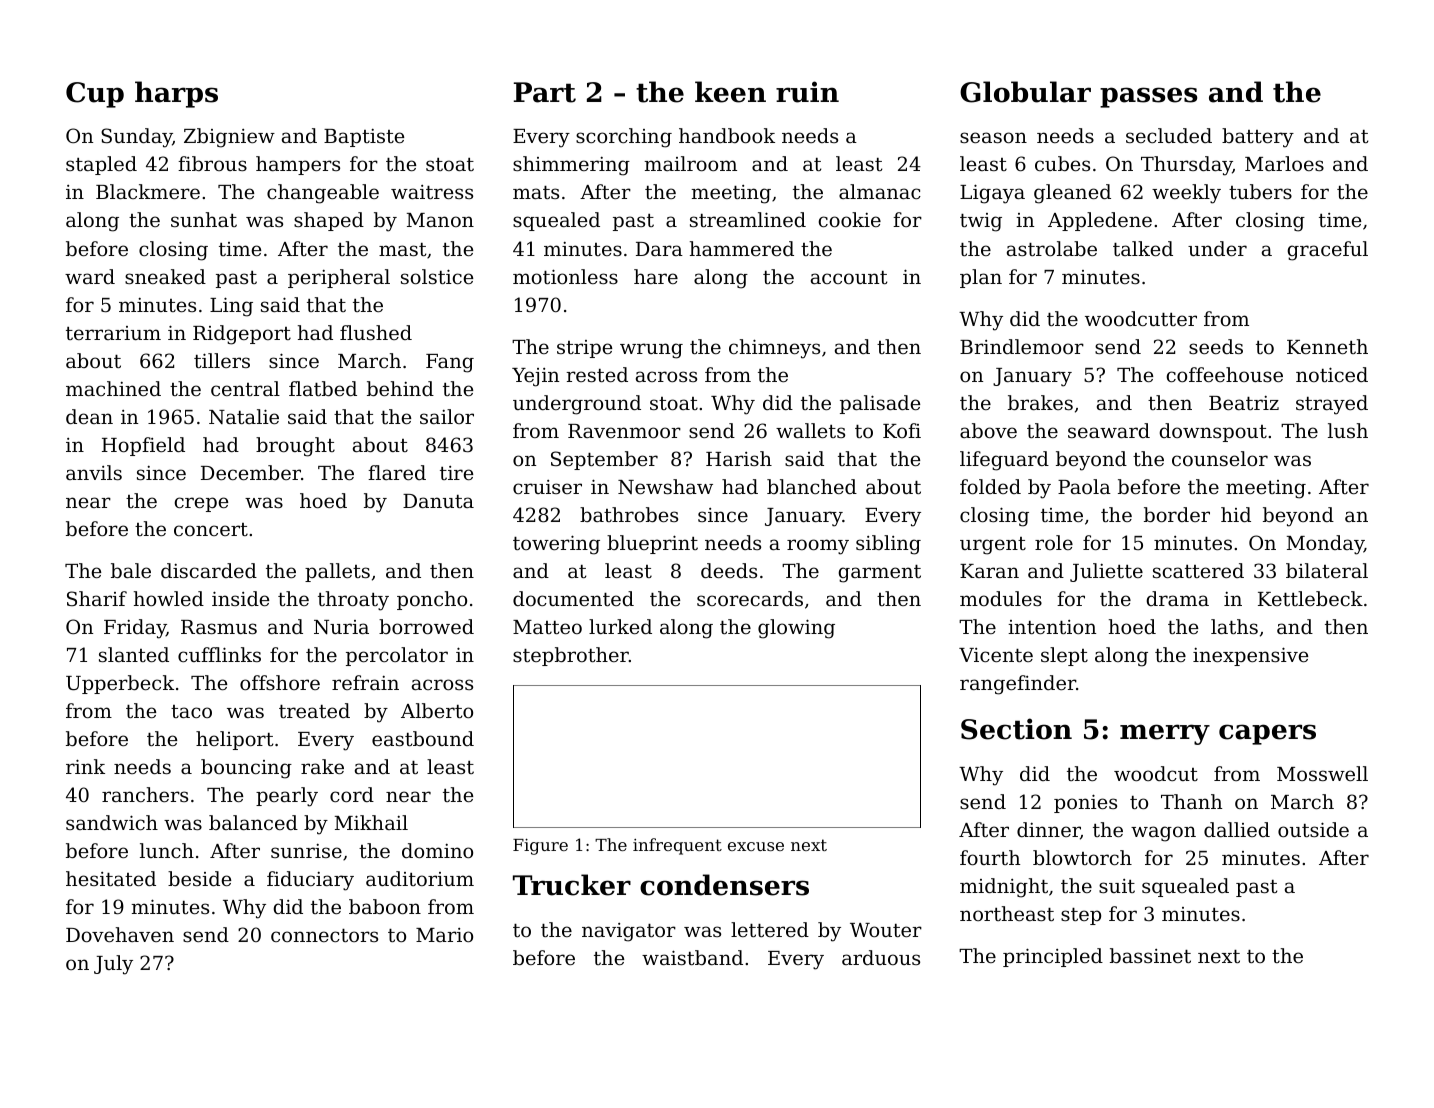 This screenshot has height=1108, width=1434. Describe the element at coordinates (324, 935) in the screenshot. I see `connectors` at that location.
